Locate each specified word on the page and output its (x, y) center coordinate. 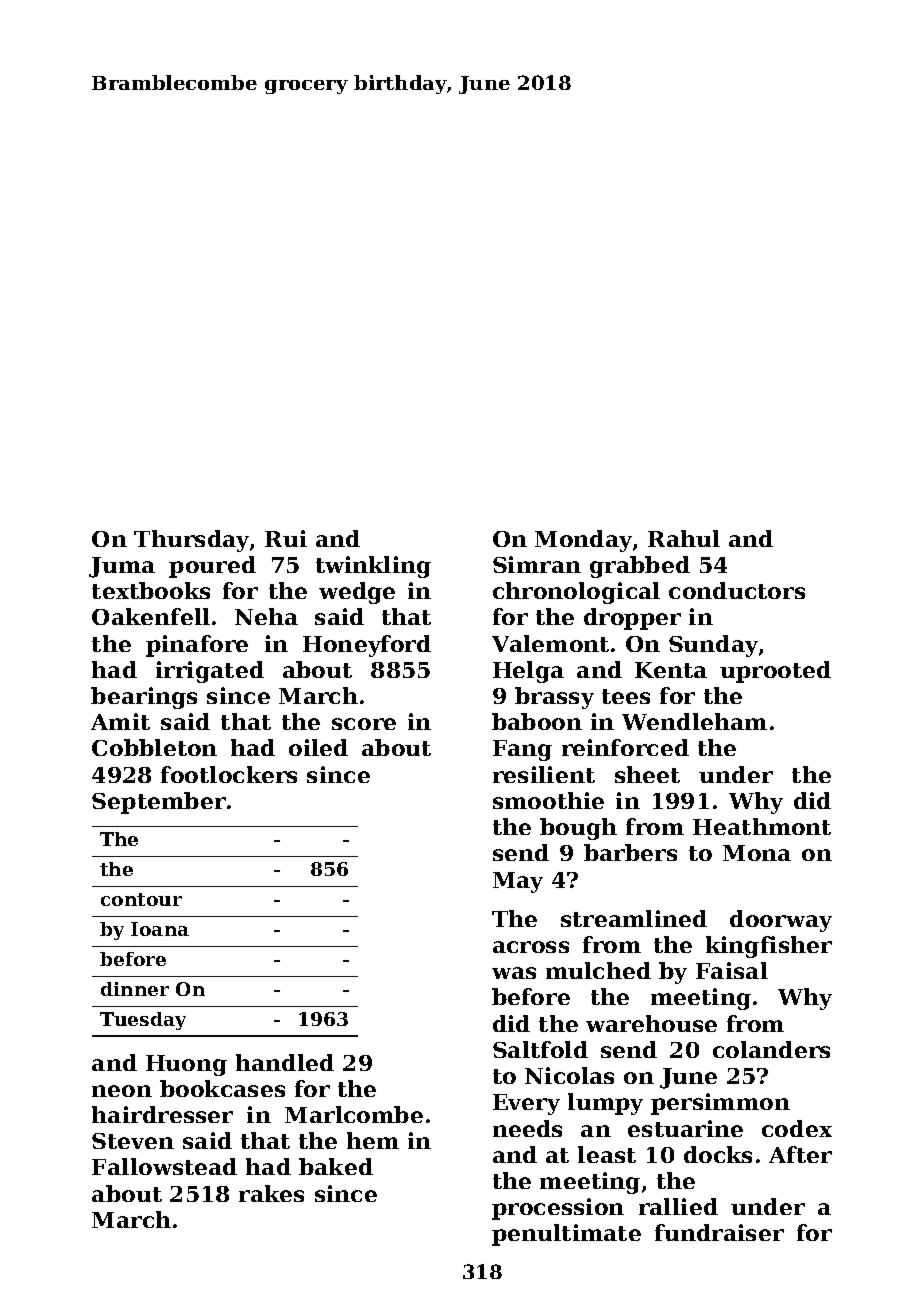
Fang (522, 750)
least (607, 1154)
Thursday (191, 541)
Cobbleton (154, 747)
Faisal (732, 970)
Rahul (684, 538)
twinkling (373, 567)
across (531, 947)
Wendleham (694, 721)
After (800, 1154)
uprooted (775, 672)
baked (336, 1166)
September (159, 803)
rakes (271, 1193)
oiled (318, 747)
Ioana (160, 929)
